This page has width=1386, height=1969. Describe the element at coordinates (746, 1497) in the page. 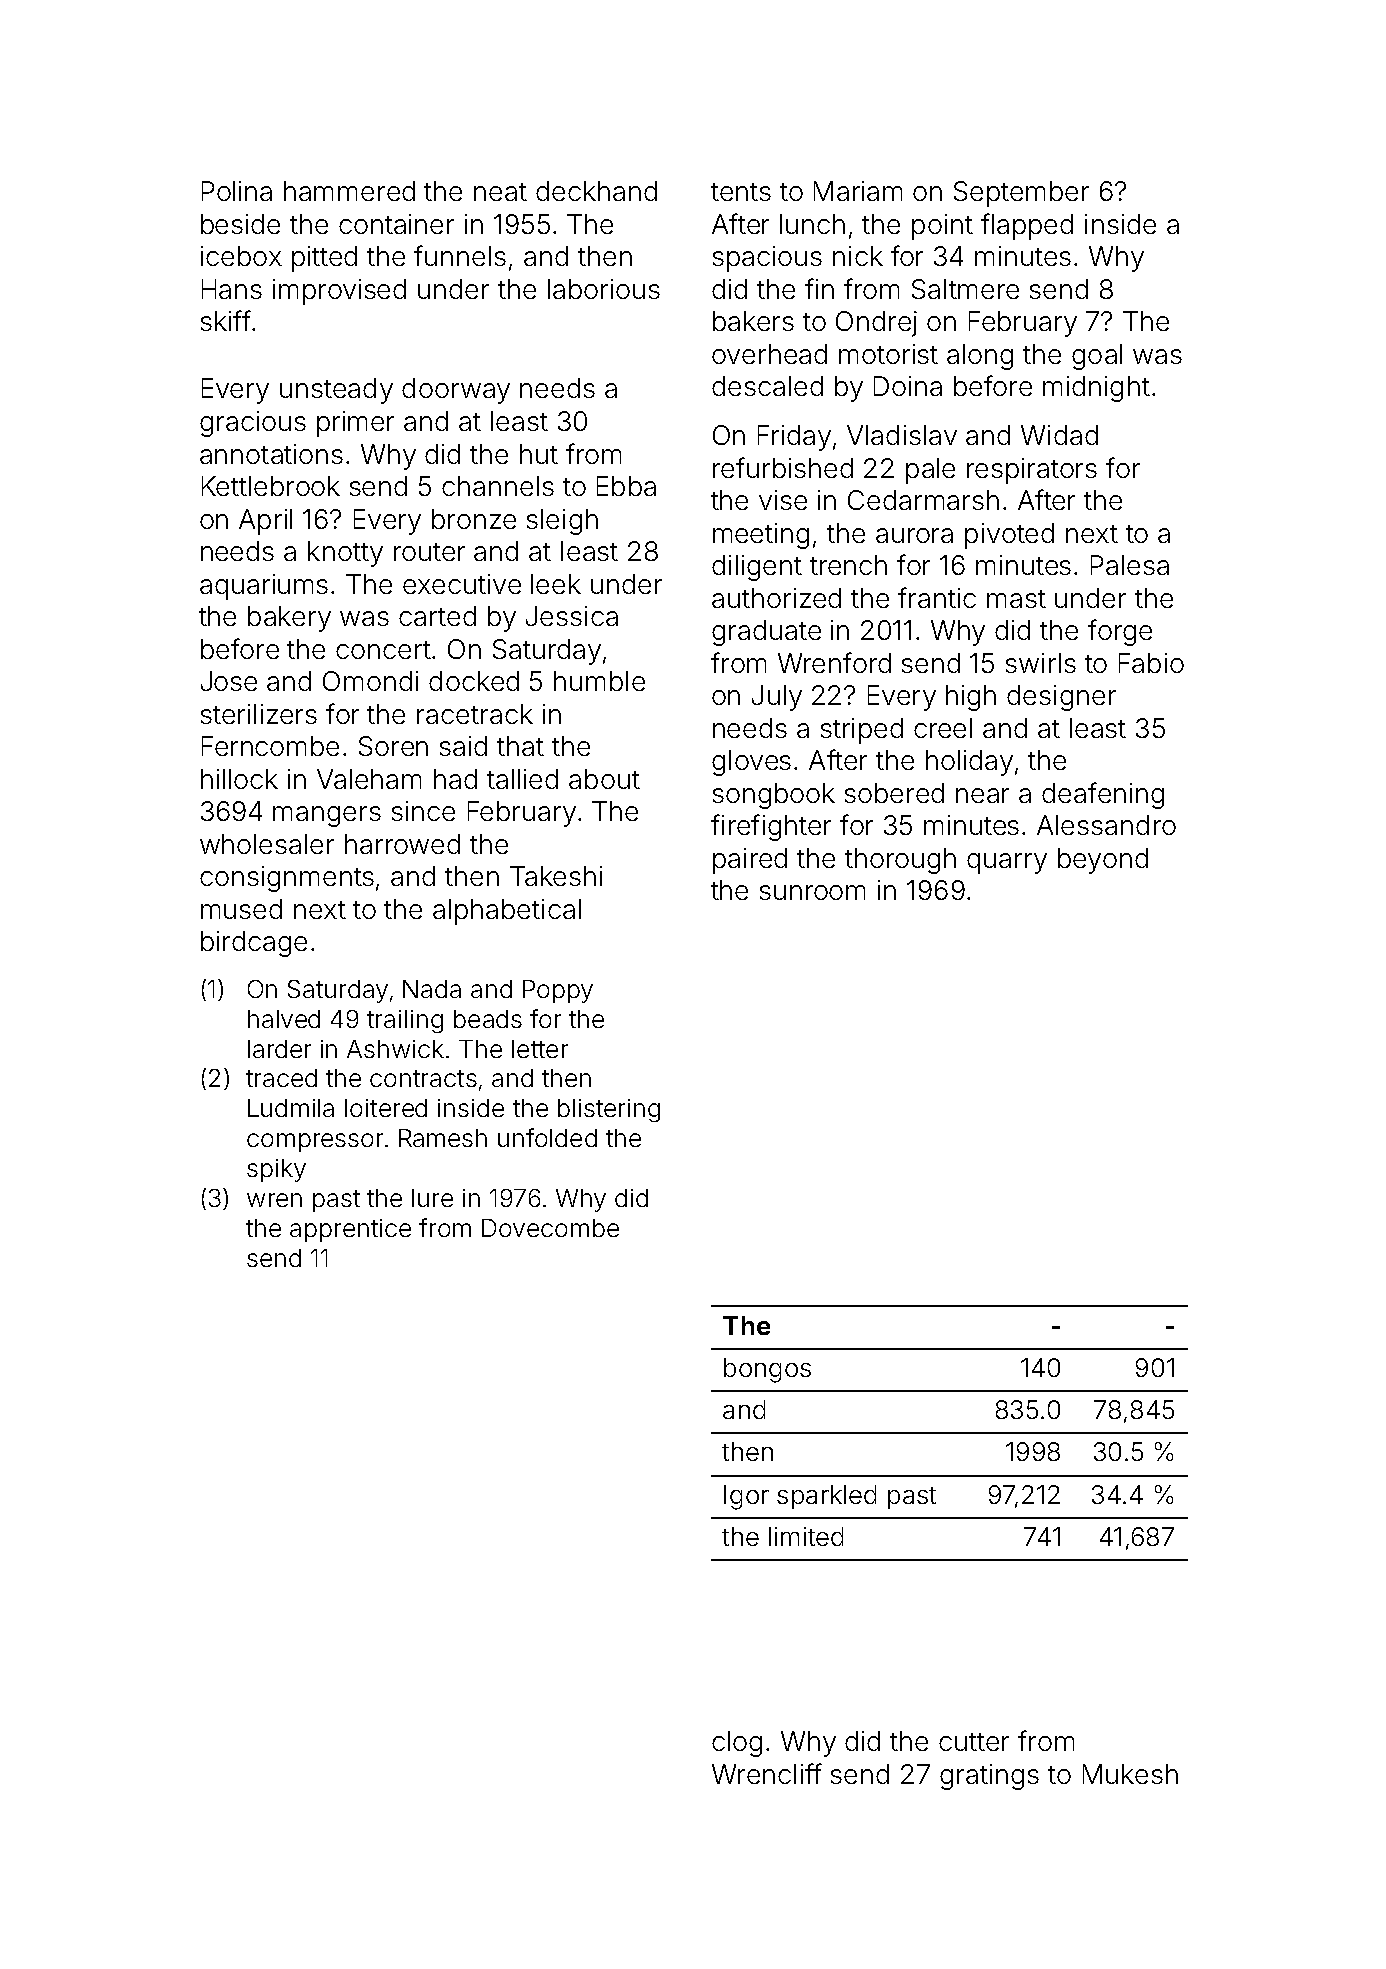

I see `Igor` at that location.
